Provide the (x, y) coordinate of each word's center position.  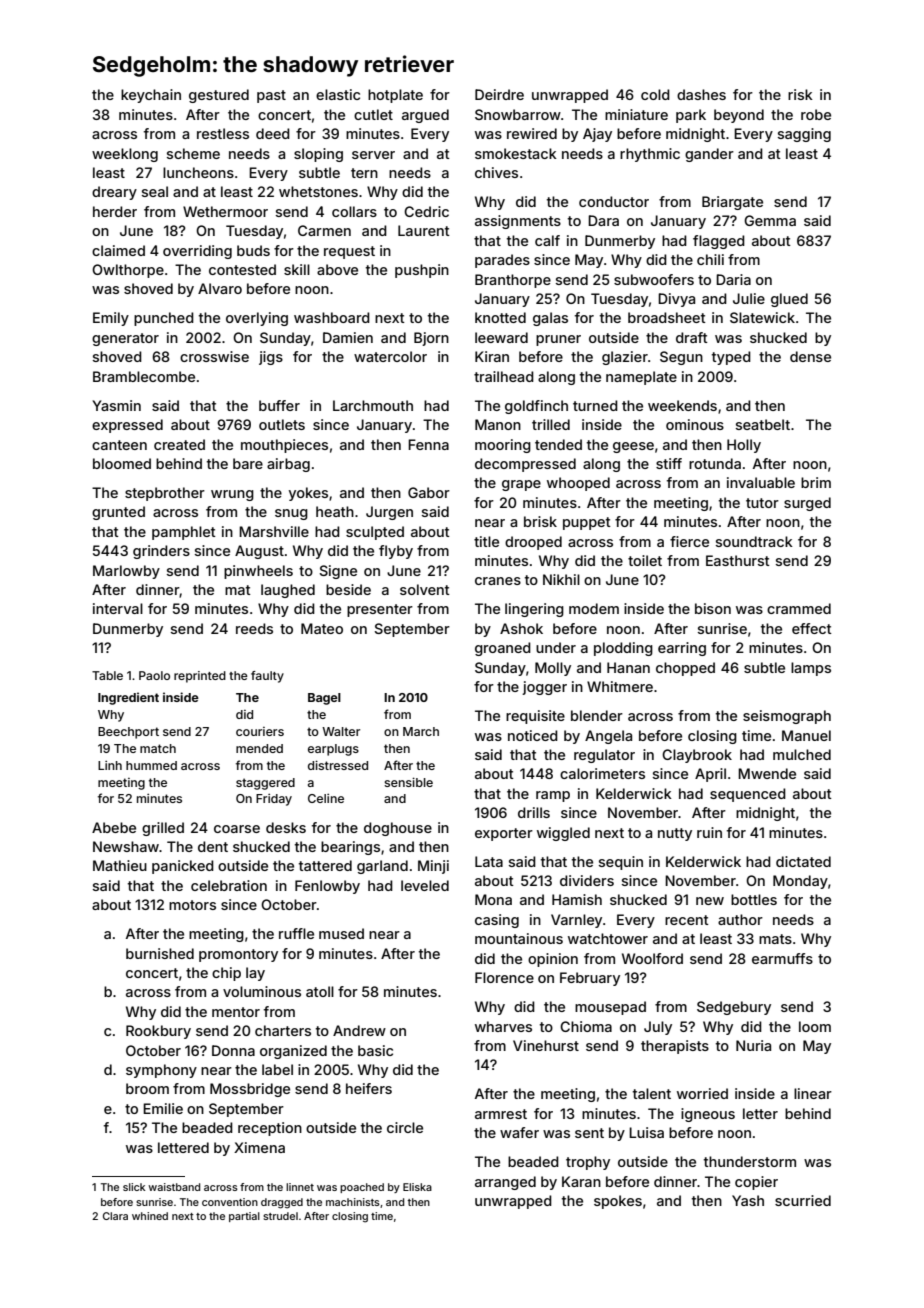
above (337, 269)
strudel (280, 1216)
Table (107, 675)
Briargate (732, 203)
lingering (534, 610)
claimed (118, 250)
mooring (503, 446)
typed (731, 358)
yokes (308, 494)
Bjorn (431, 339)
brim (816, 482)
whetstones (318, 191)
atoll (320, 991)
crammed (799, 608)
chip (226, 974)
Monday (800, 882)
